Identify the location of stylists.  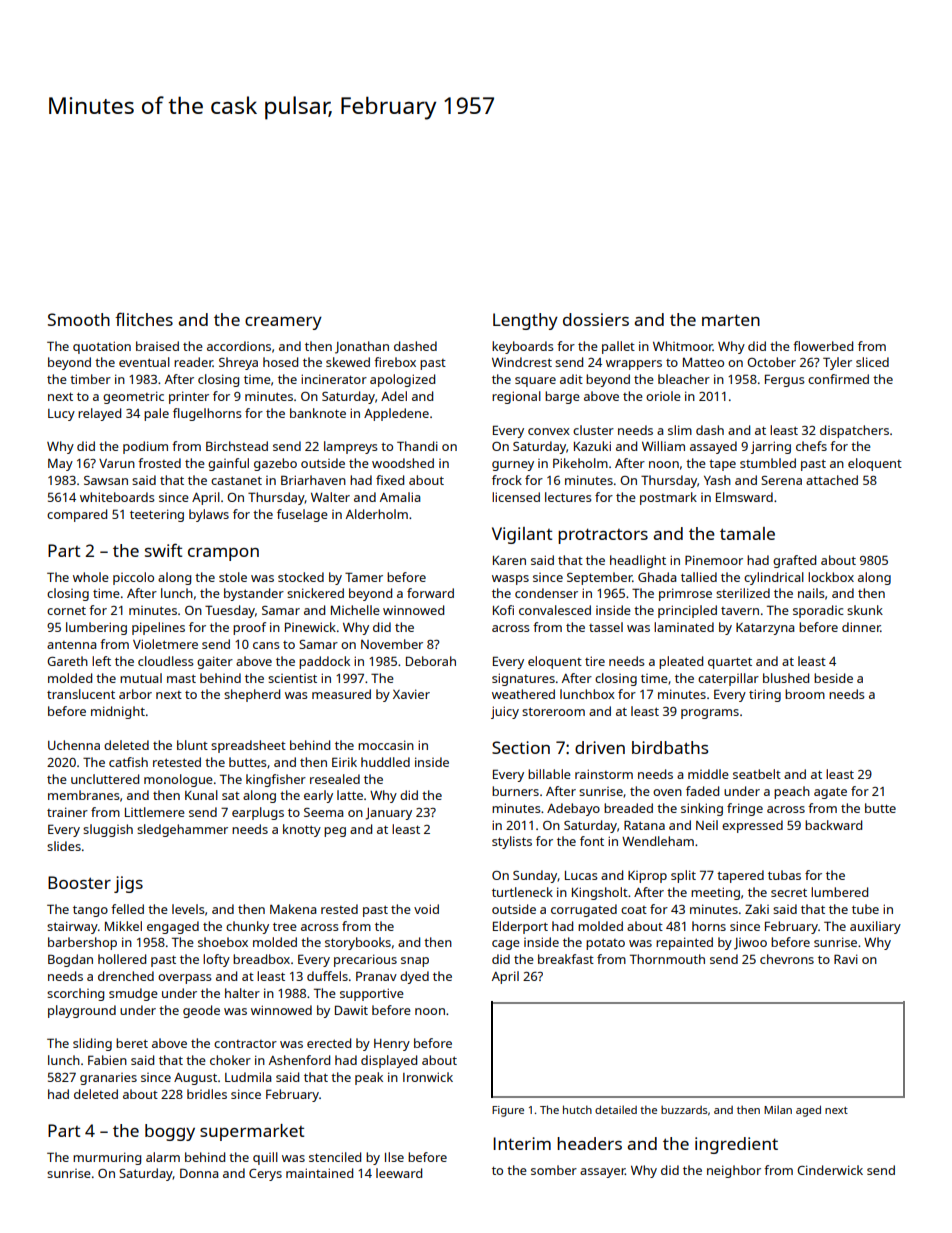
(512, 842).
